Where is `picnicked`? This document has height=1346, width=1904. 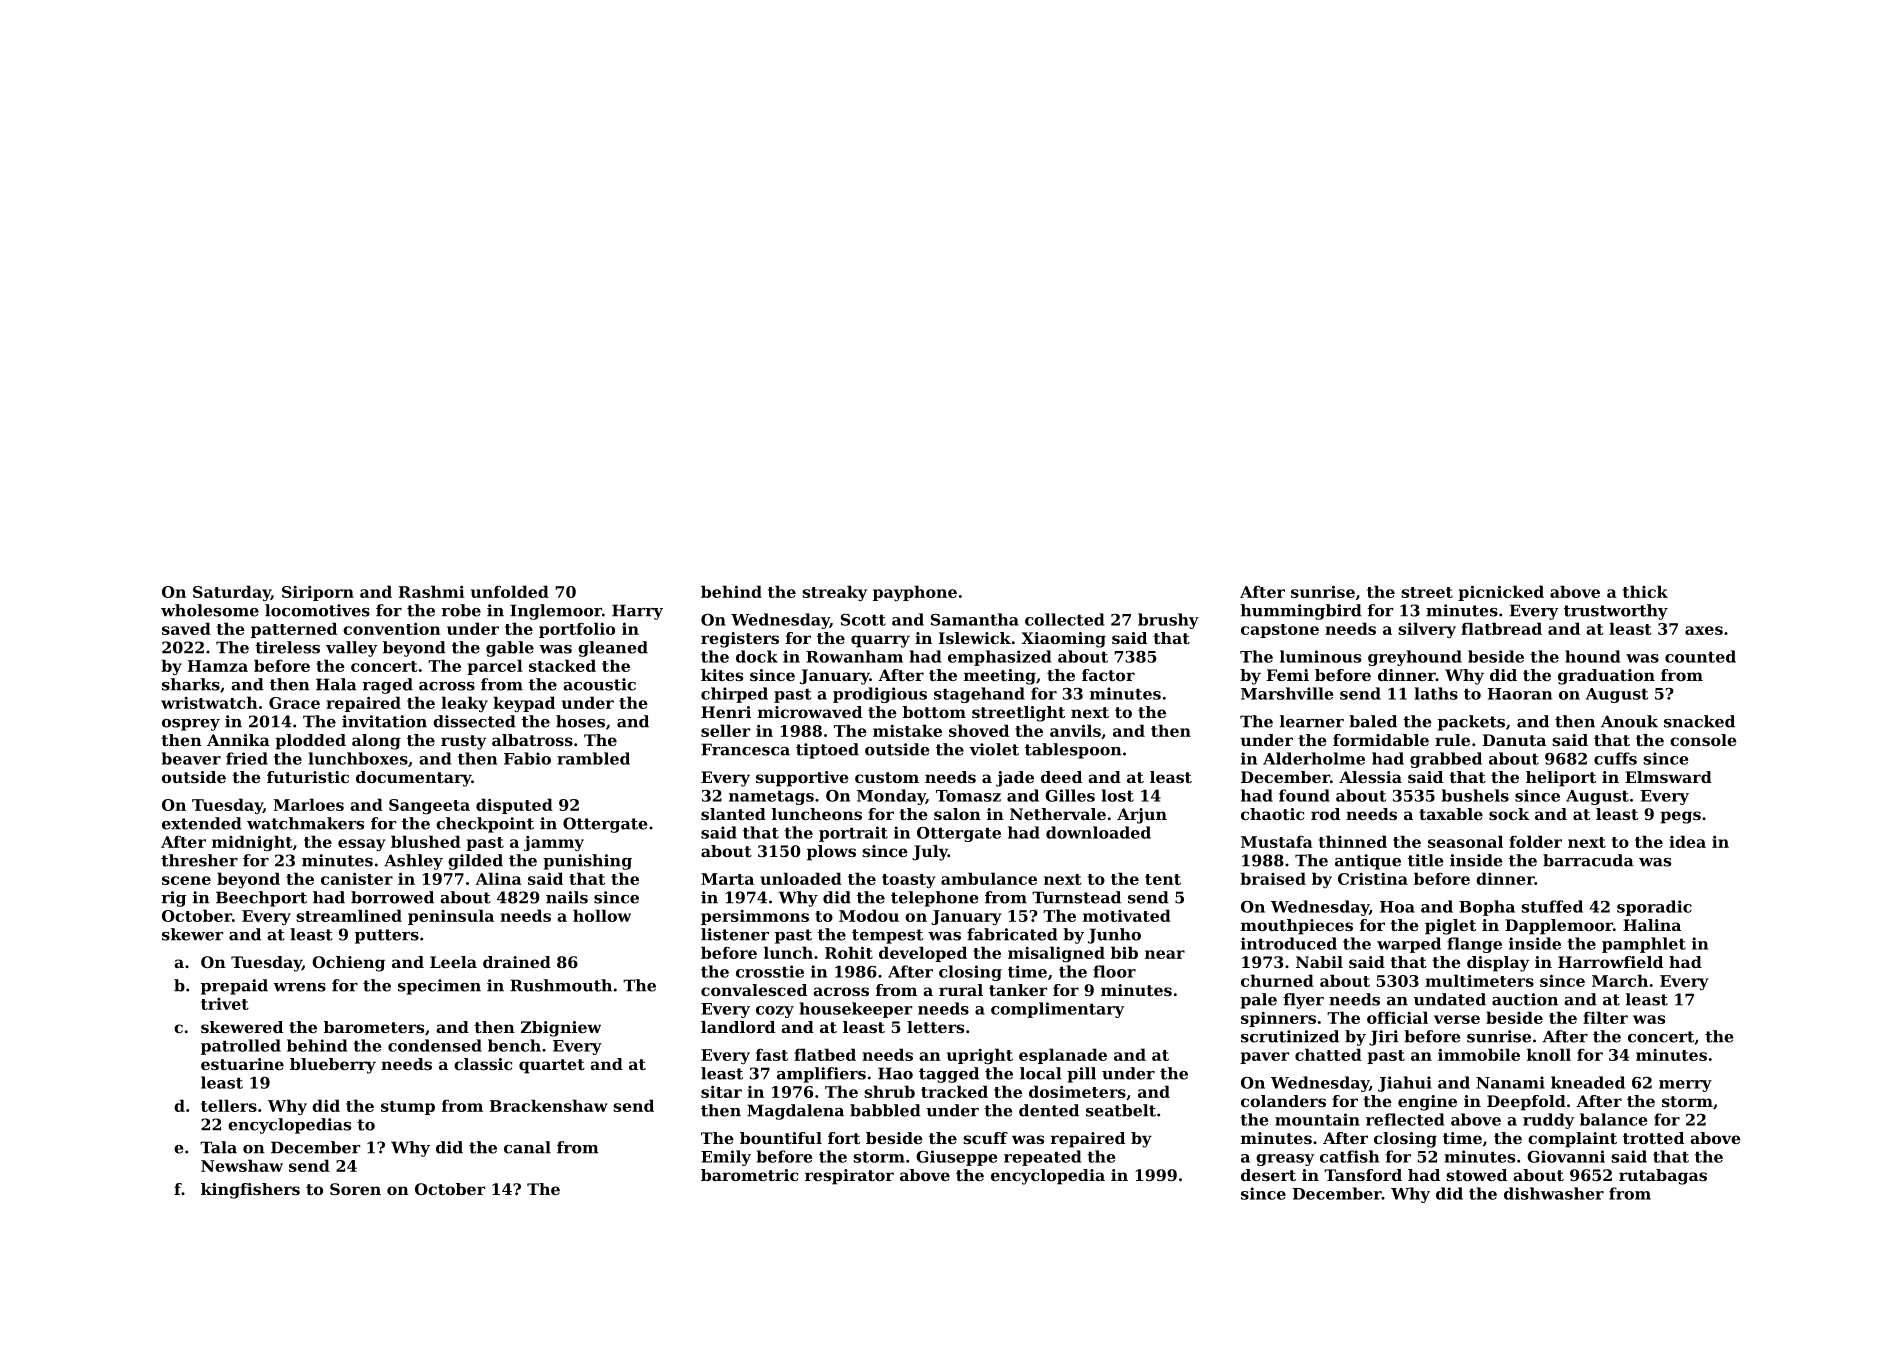 picnicked is located at coordinates (1501, 593).
